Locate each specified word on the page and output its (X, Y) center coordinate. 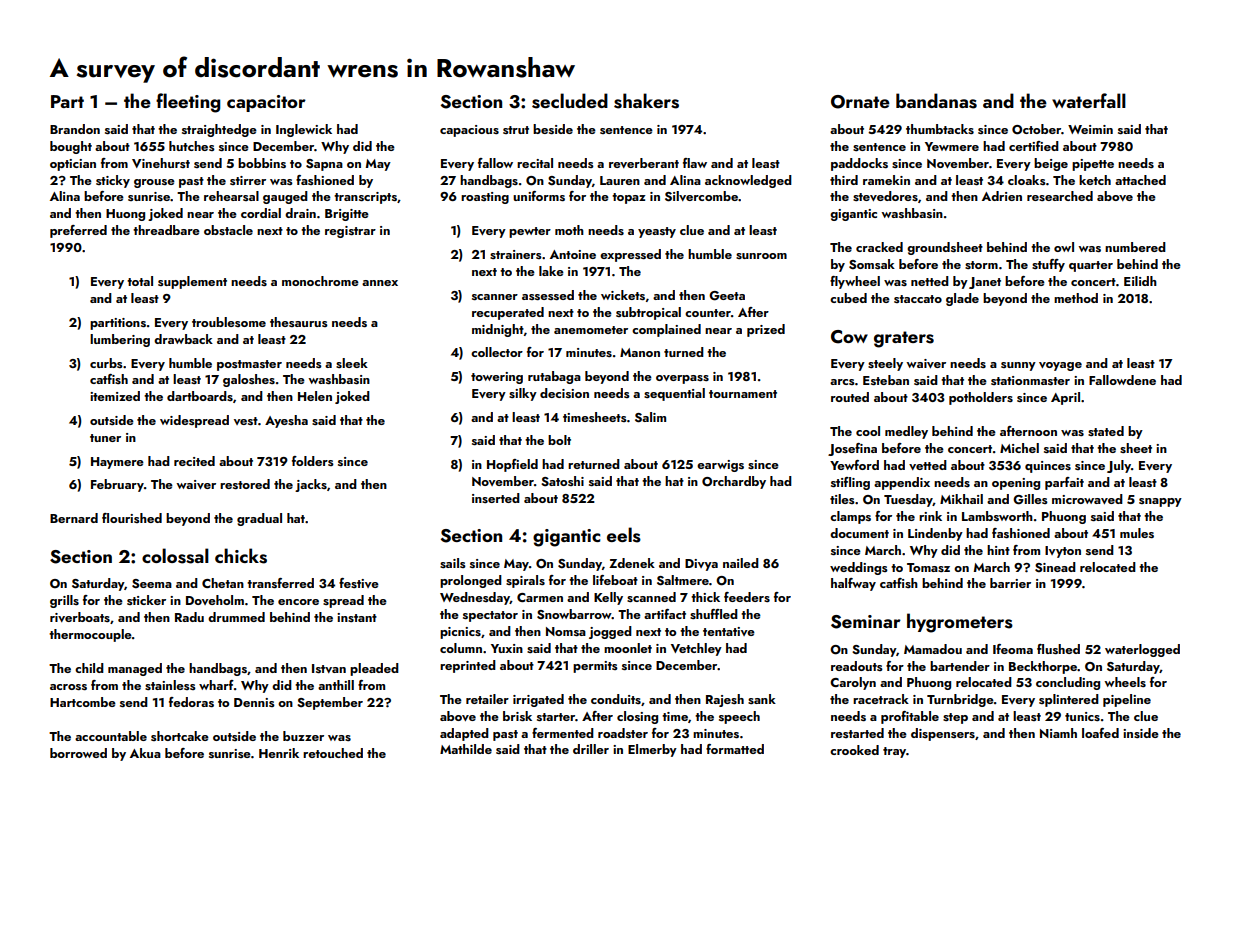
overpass (682, 379)
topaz (629, 198)
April (1065, 398)
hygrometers (960, 623)
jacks (311, 485)
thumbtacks (940, 129)
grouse (154, 183)
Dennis (254, 702)
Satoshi (562, 481)
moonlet (628, 648)
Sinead (1055, 567)
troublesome (229, 322)
